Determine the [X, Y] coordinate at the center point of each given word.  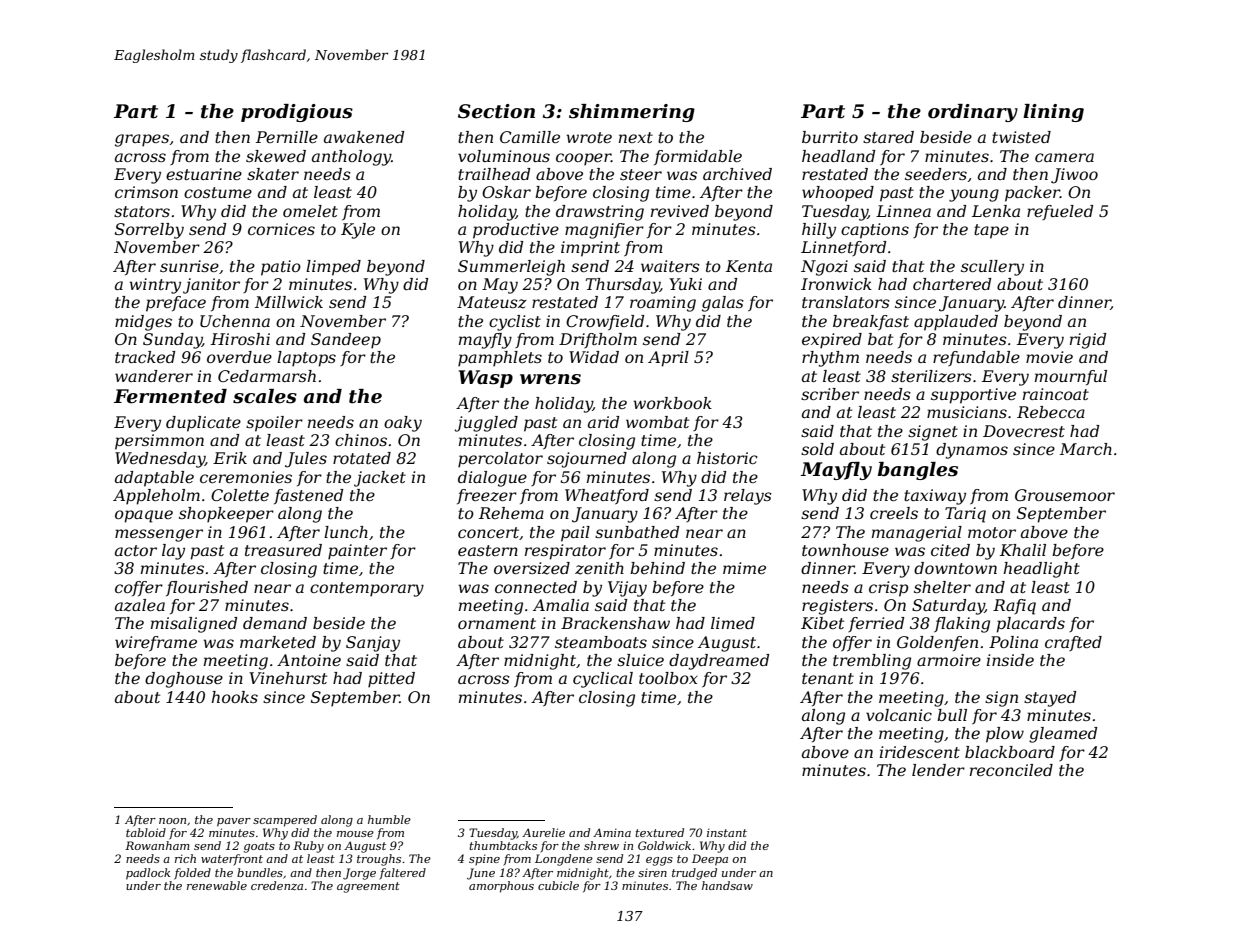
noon [172, 821]
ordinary [973, 113]
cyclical [603, 680]
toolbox [668, 678]
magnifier [604, 231]
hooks [235, 697]
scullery [992, 268]
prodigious [297, 113]
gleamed [1063, 735]
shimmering [632, 113]
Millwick [289, 302]
